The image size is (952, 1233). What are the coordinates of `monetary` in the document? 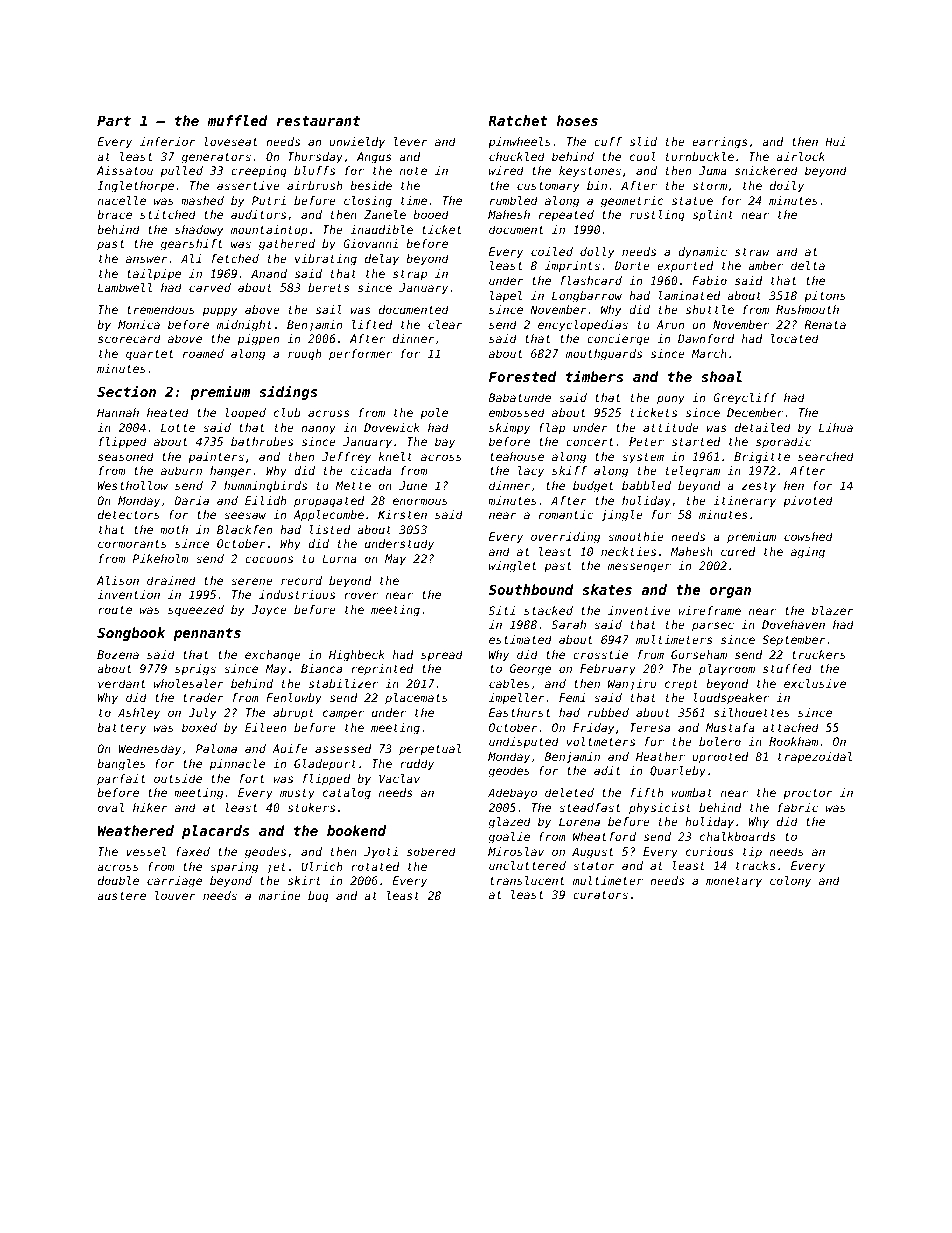 It's located at (734, 882).
